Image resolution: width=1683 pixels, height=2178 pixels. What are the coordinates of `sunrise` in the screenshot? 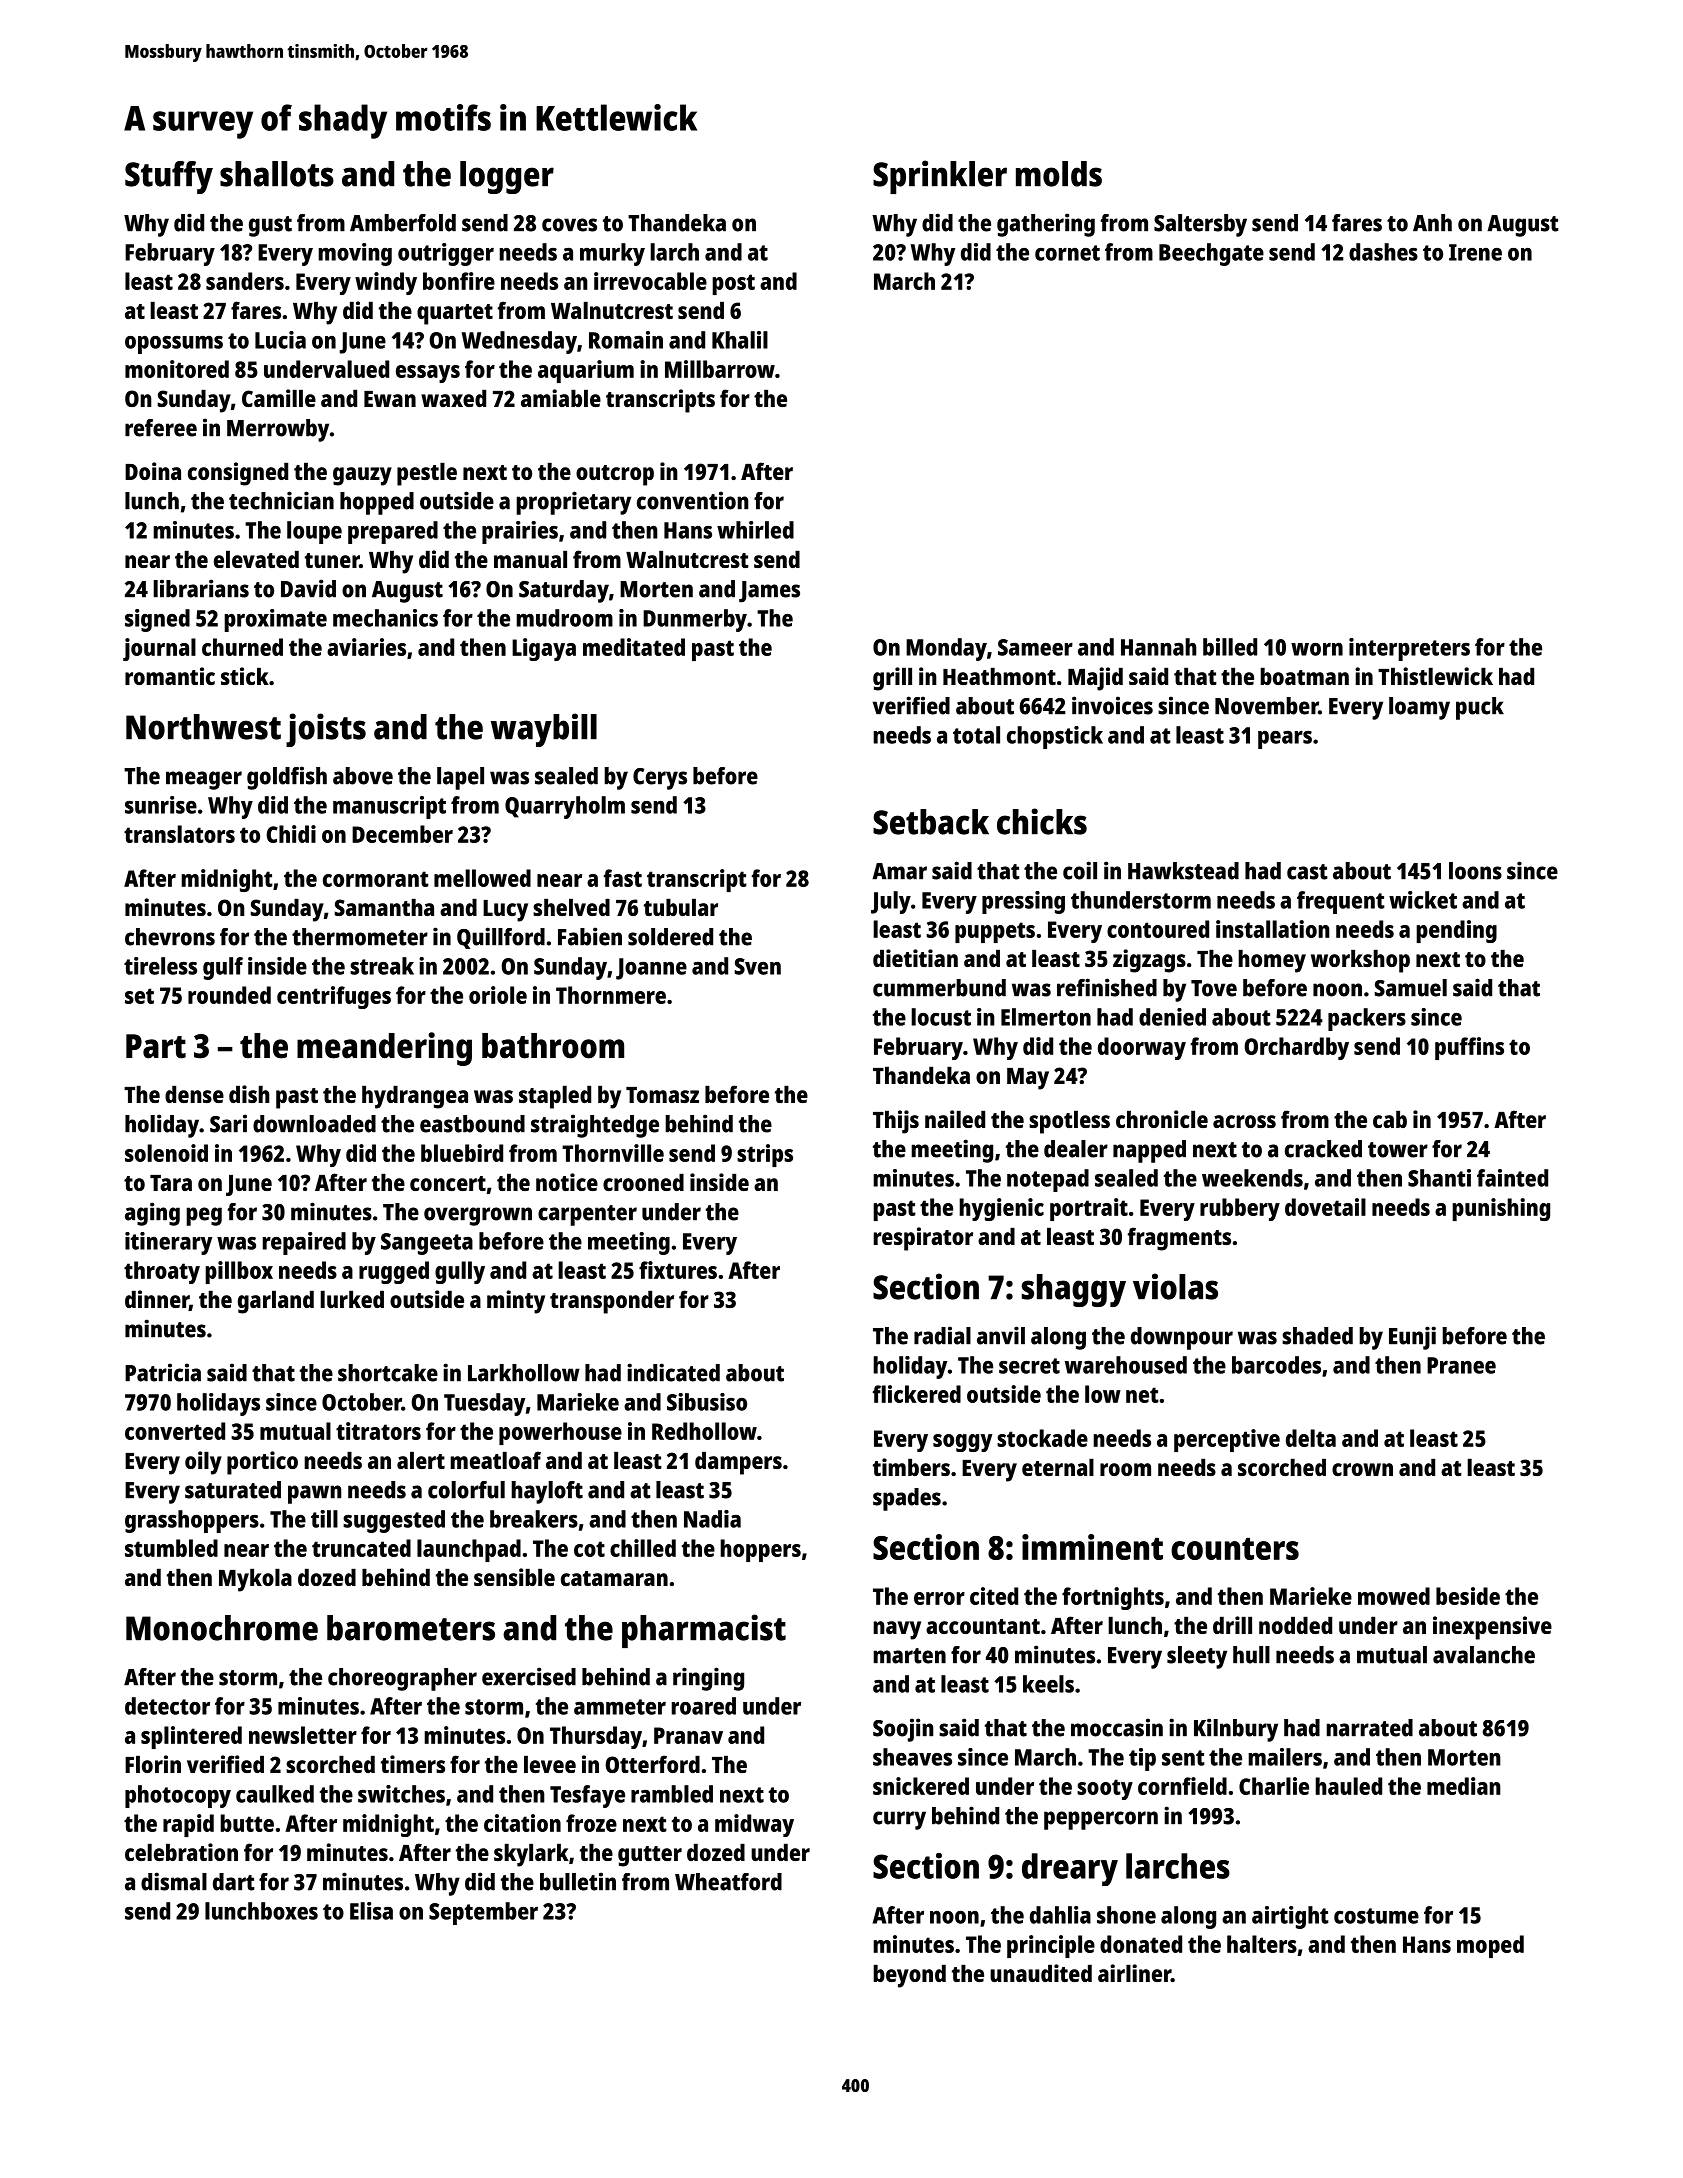 It's located at (161, 805).
